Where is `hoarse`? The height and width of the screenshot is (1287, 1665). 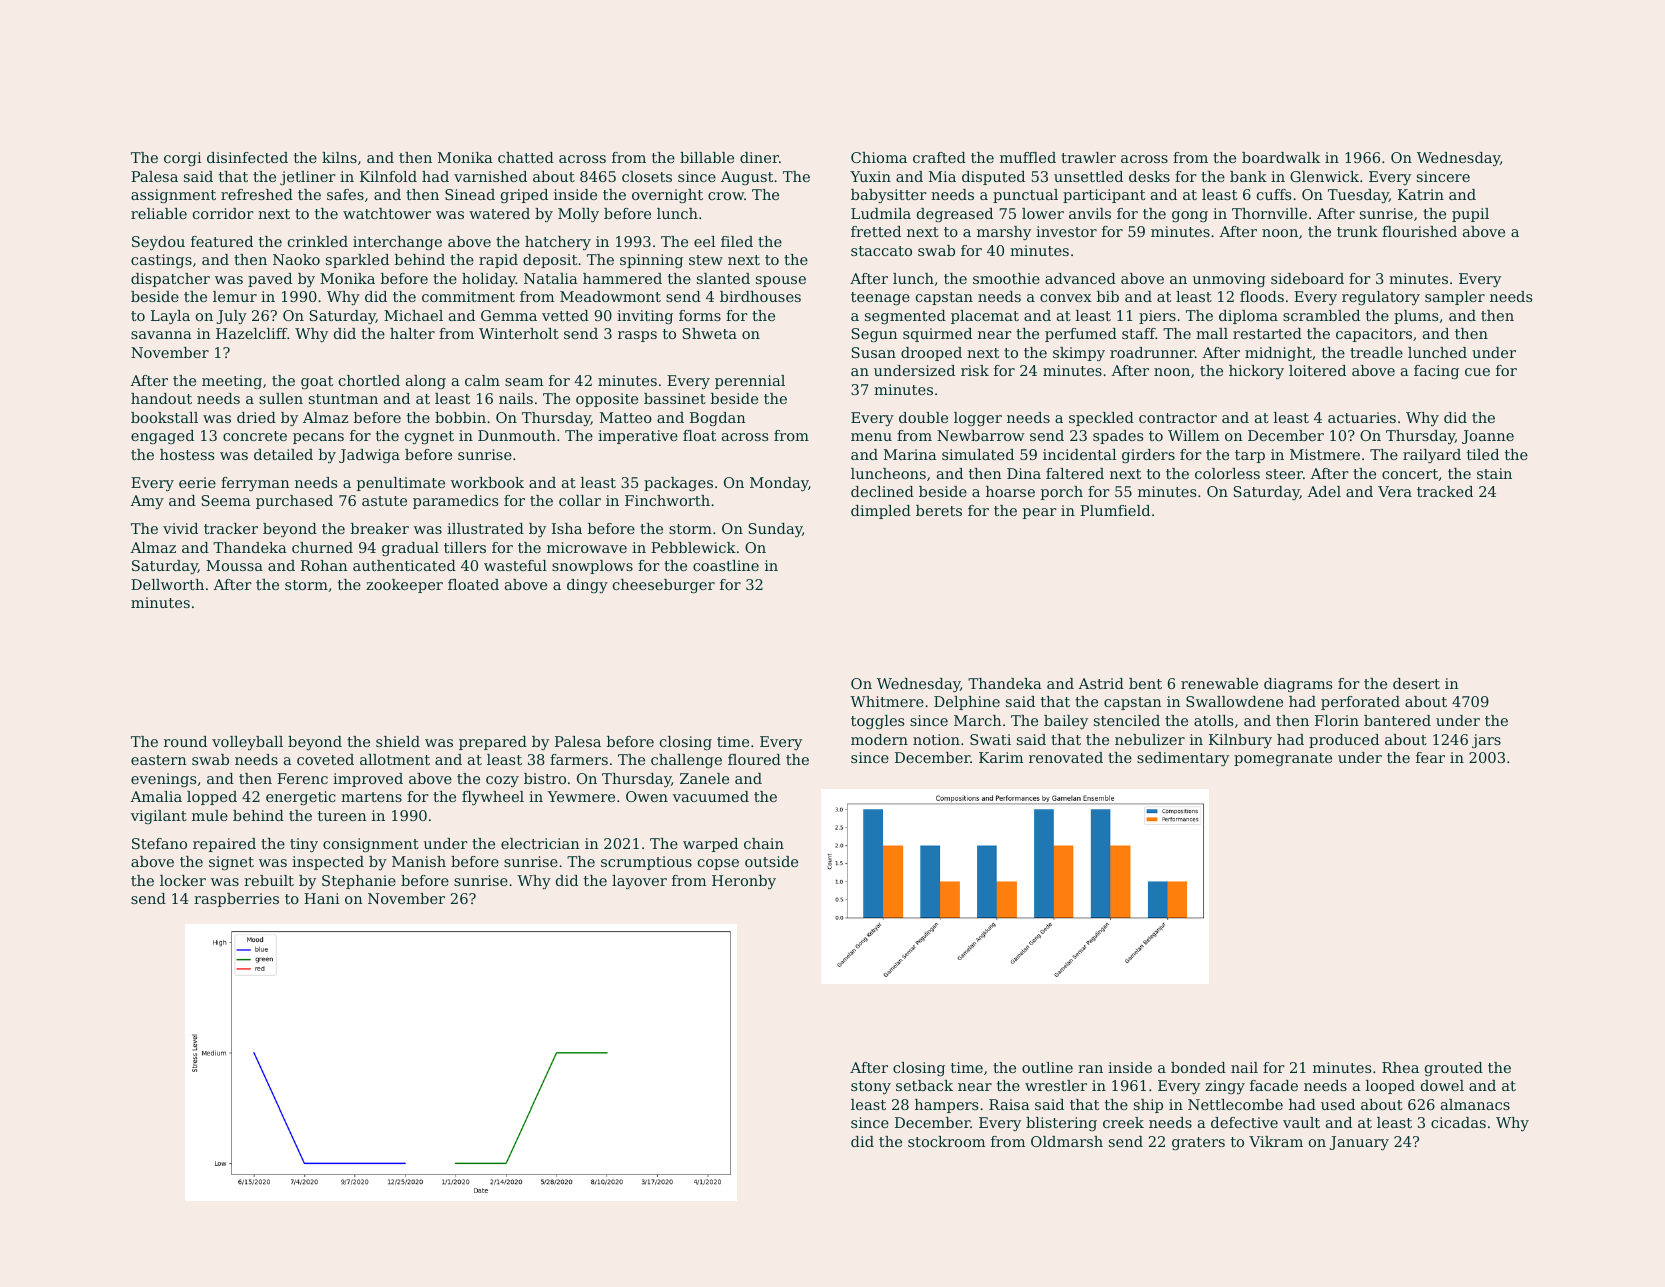 hoarse is located at coordinates (1010, 491).
